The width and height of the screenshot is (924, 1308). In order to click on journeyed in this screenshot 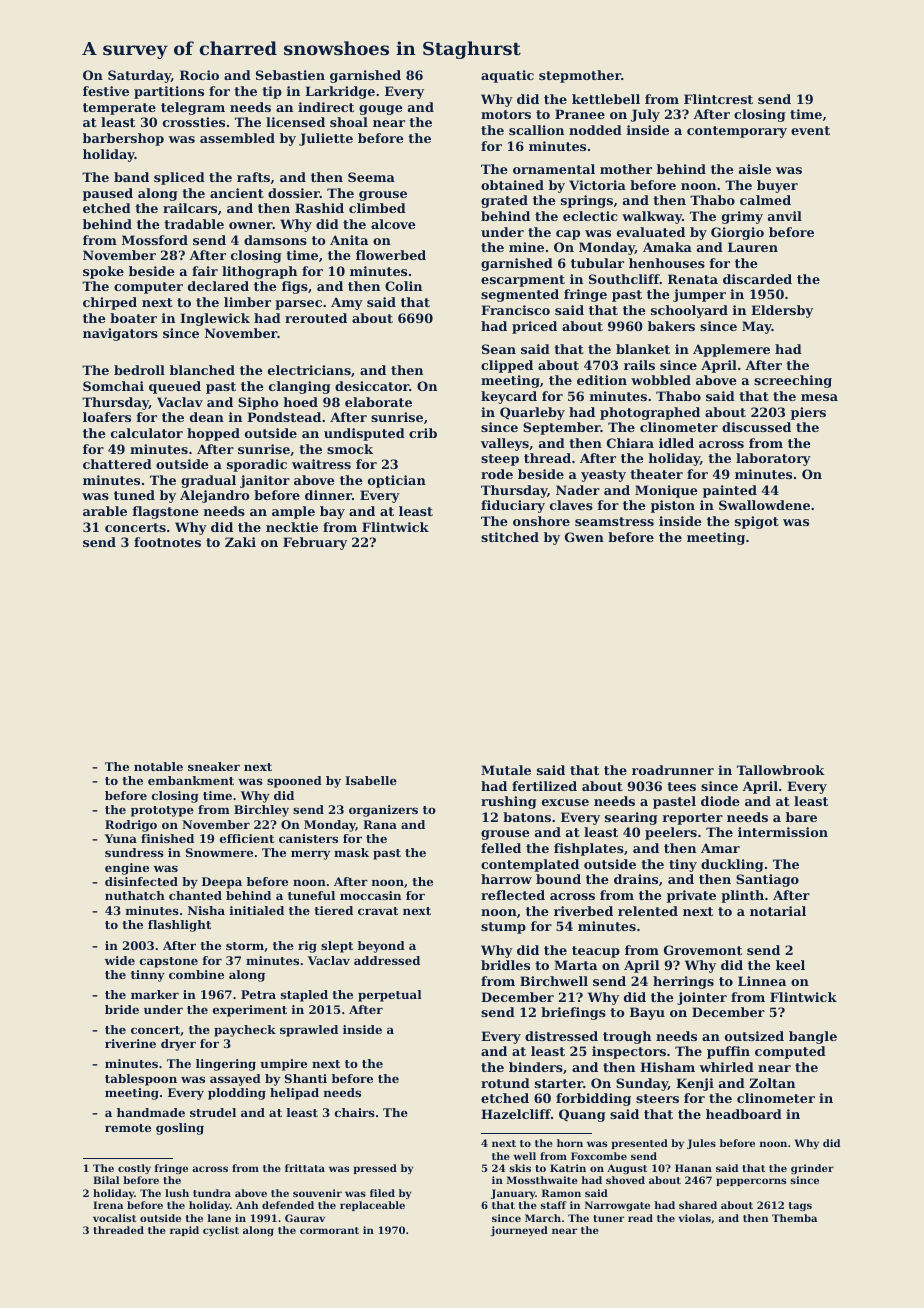, I will do `click(519, 1231)`.
